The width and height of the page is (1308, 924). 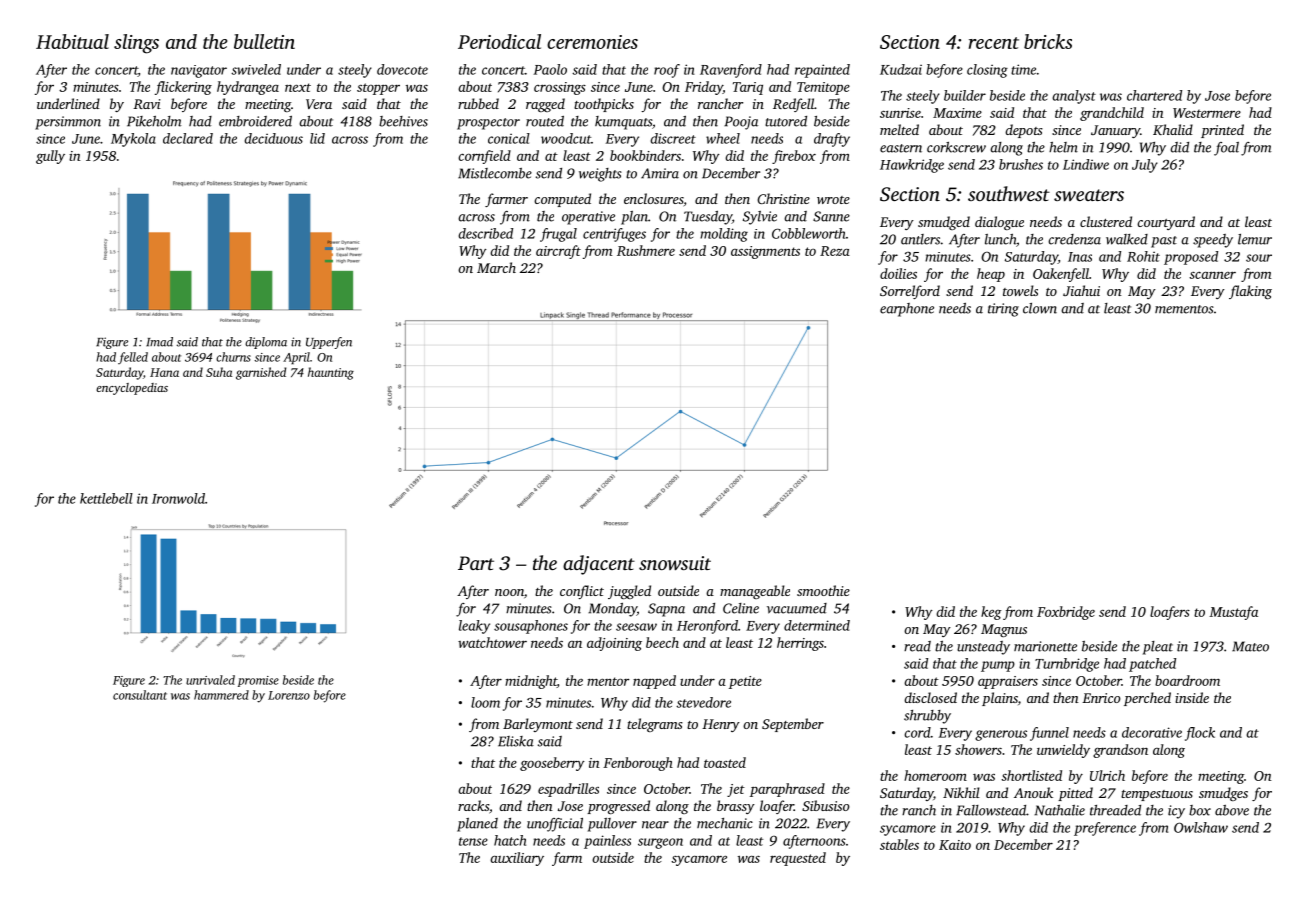 What do you see at coordinates (1048, 41) in the page?
I see `bricks` at bounding box center [1048, 41].
